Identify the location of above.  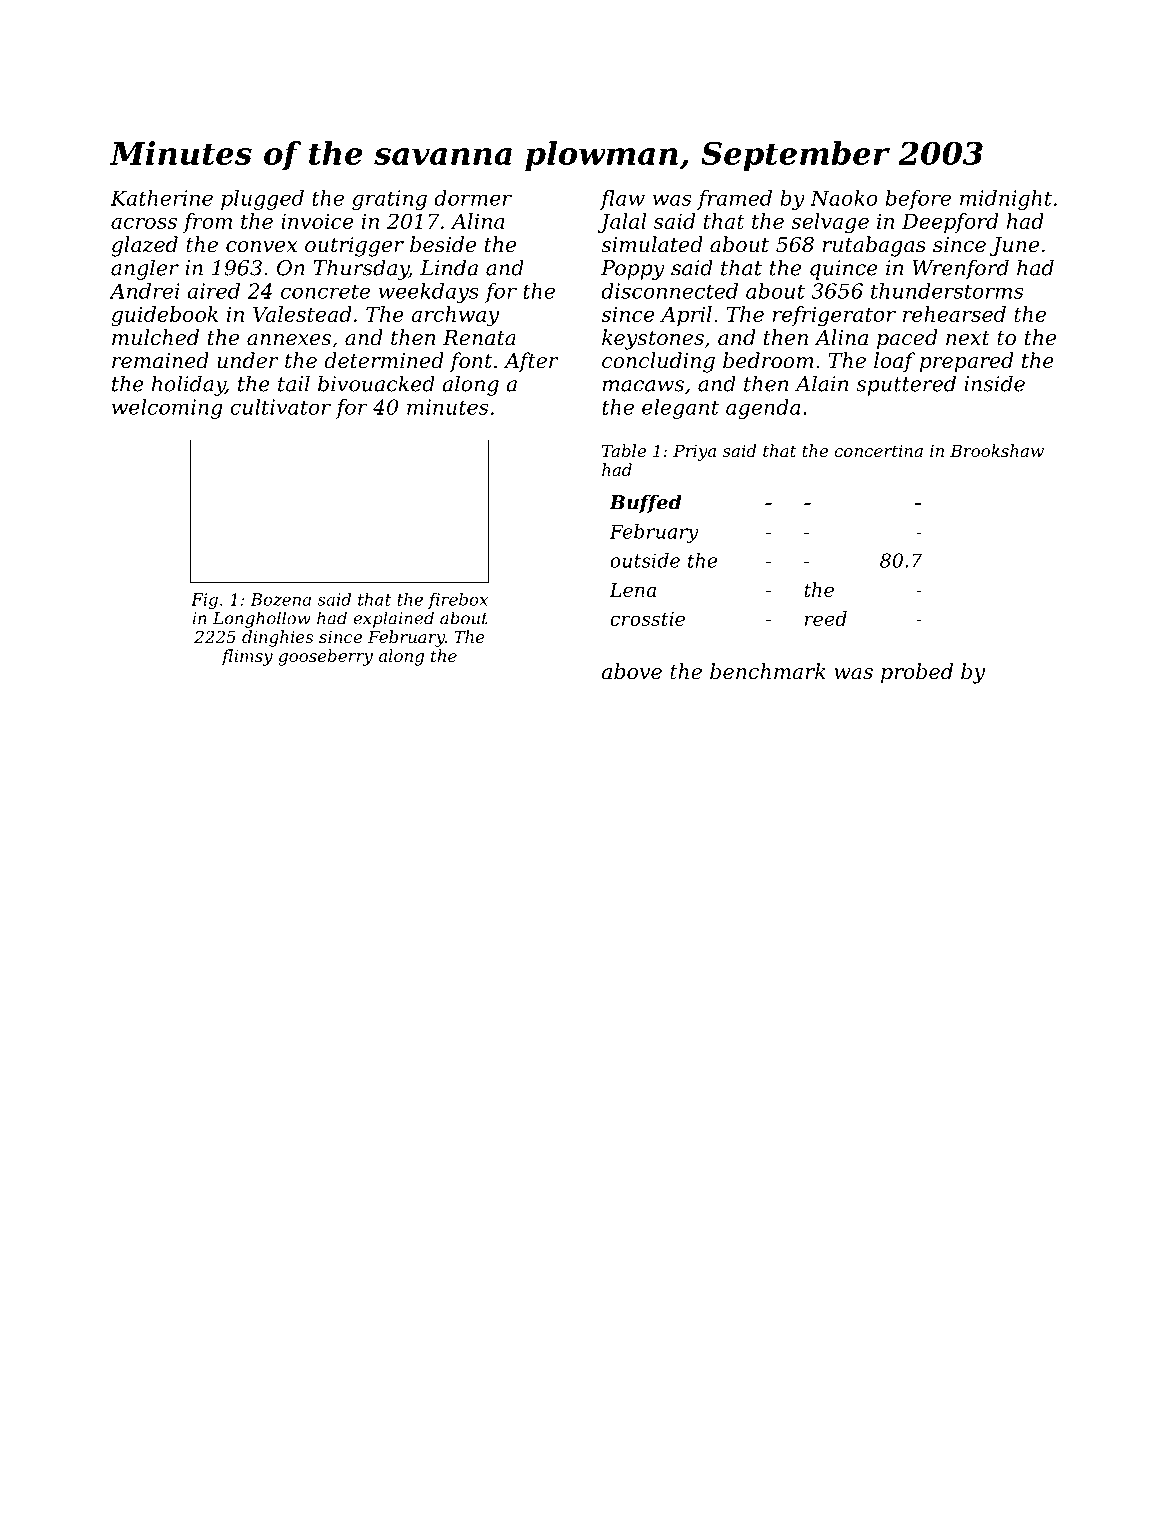
(632, 671).
